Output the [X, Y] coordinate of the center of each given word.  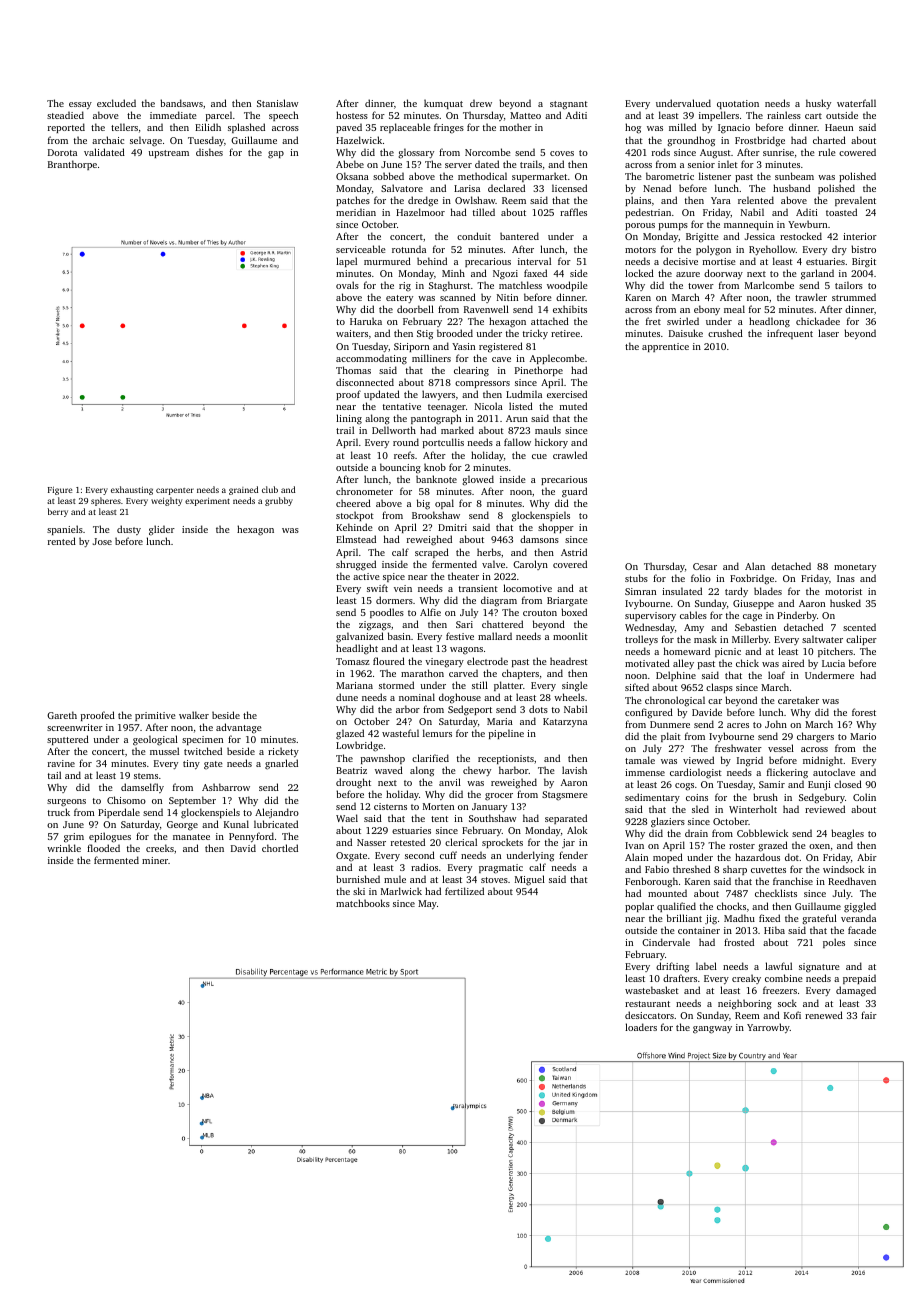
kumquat [443, 104]
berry [58, 512]
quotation [738, 104]
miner [155, 860]
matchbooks [363, 903]
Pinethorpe [539, 371]
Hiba [774, 930]
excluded [116, 103]
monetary [855, 568]
